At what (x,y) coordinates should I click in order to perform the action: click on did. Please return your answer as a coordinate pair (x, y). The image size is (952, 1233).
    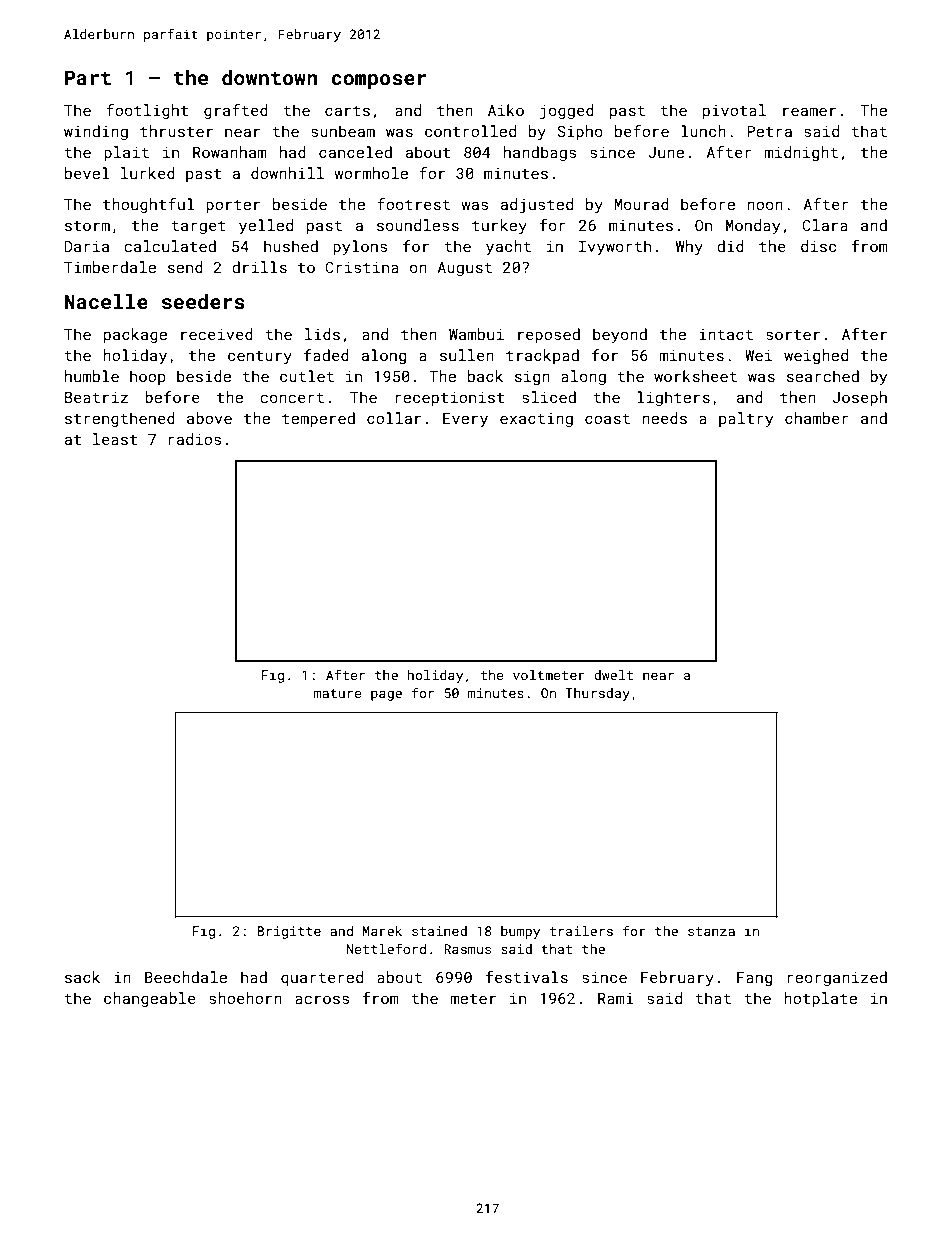
    Looking at the image, I should click on (730, 246).
